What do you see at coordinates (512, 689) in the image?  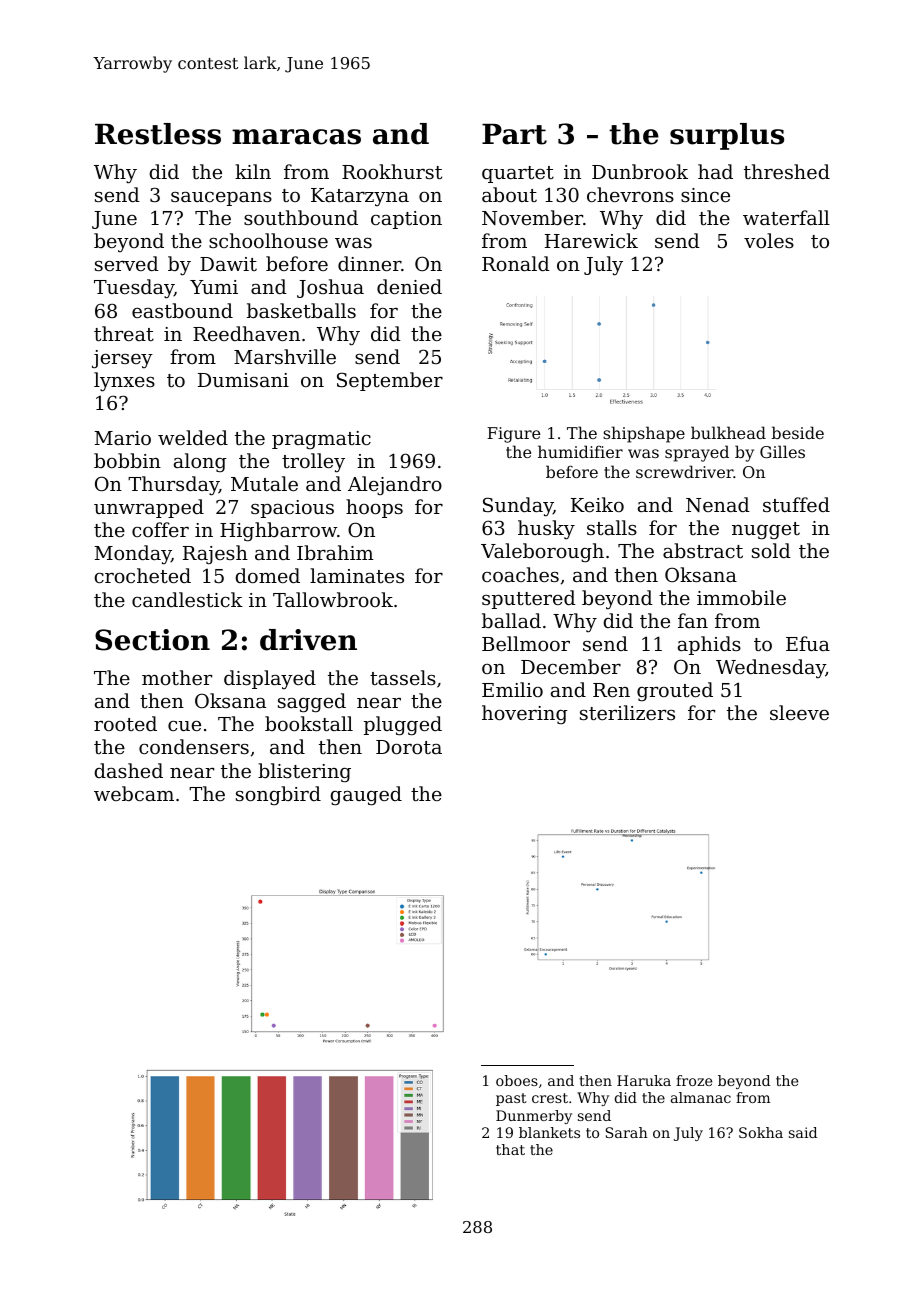 I see `Emilio` at bounding box center [512, 689].
